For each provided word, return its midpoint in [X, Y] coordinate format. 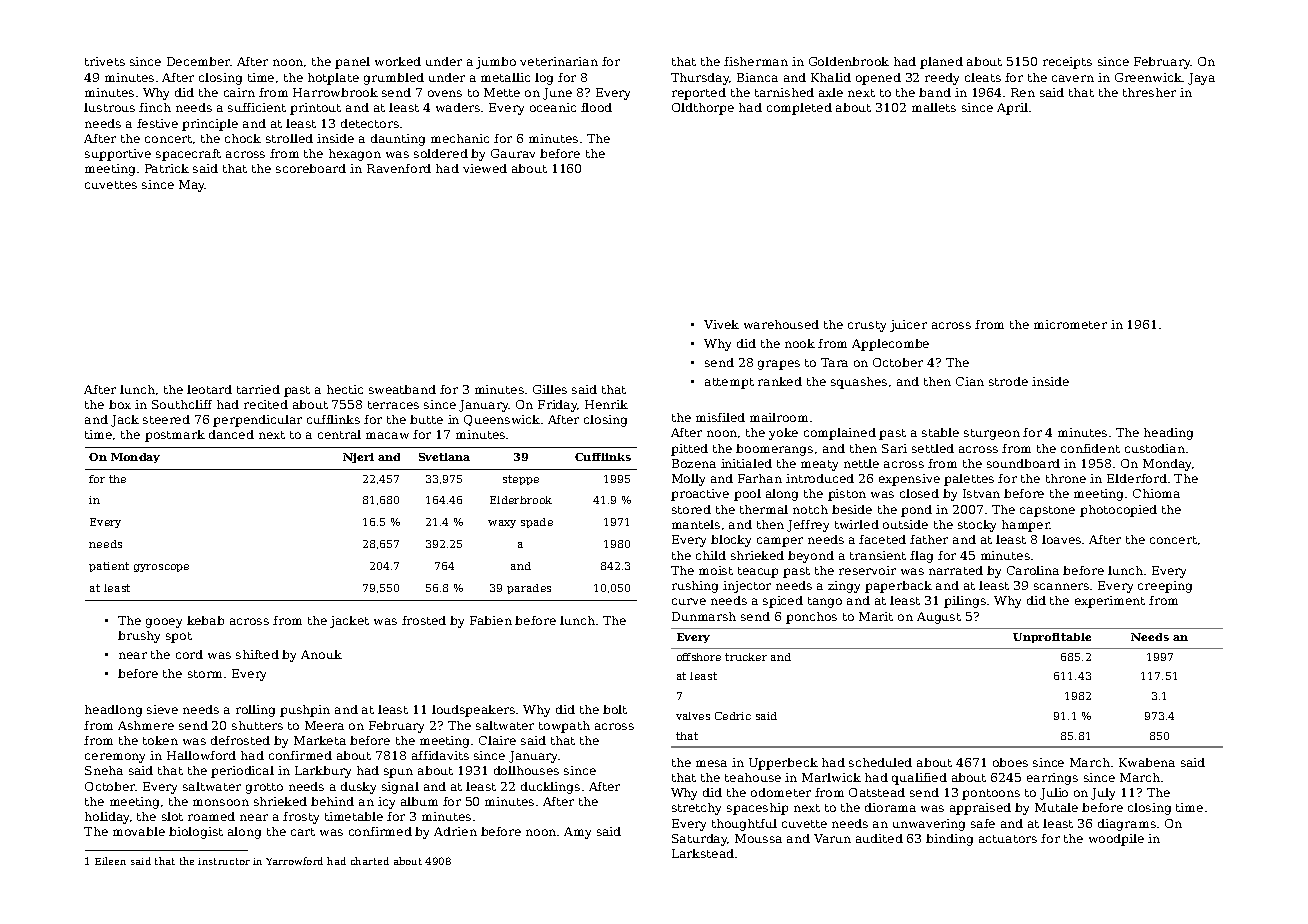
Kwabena [1147, 762]
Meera [324, 725]
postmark [175, 436]
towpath [564, 727]
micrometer [1070, 324]
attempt [729, 383]
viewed [485, 168]
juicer [908, 326]
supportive [118, 155]
